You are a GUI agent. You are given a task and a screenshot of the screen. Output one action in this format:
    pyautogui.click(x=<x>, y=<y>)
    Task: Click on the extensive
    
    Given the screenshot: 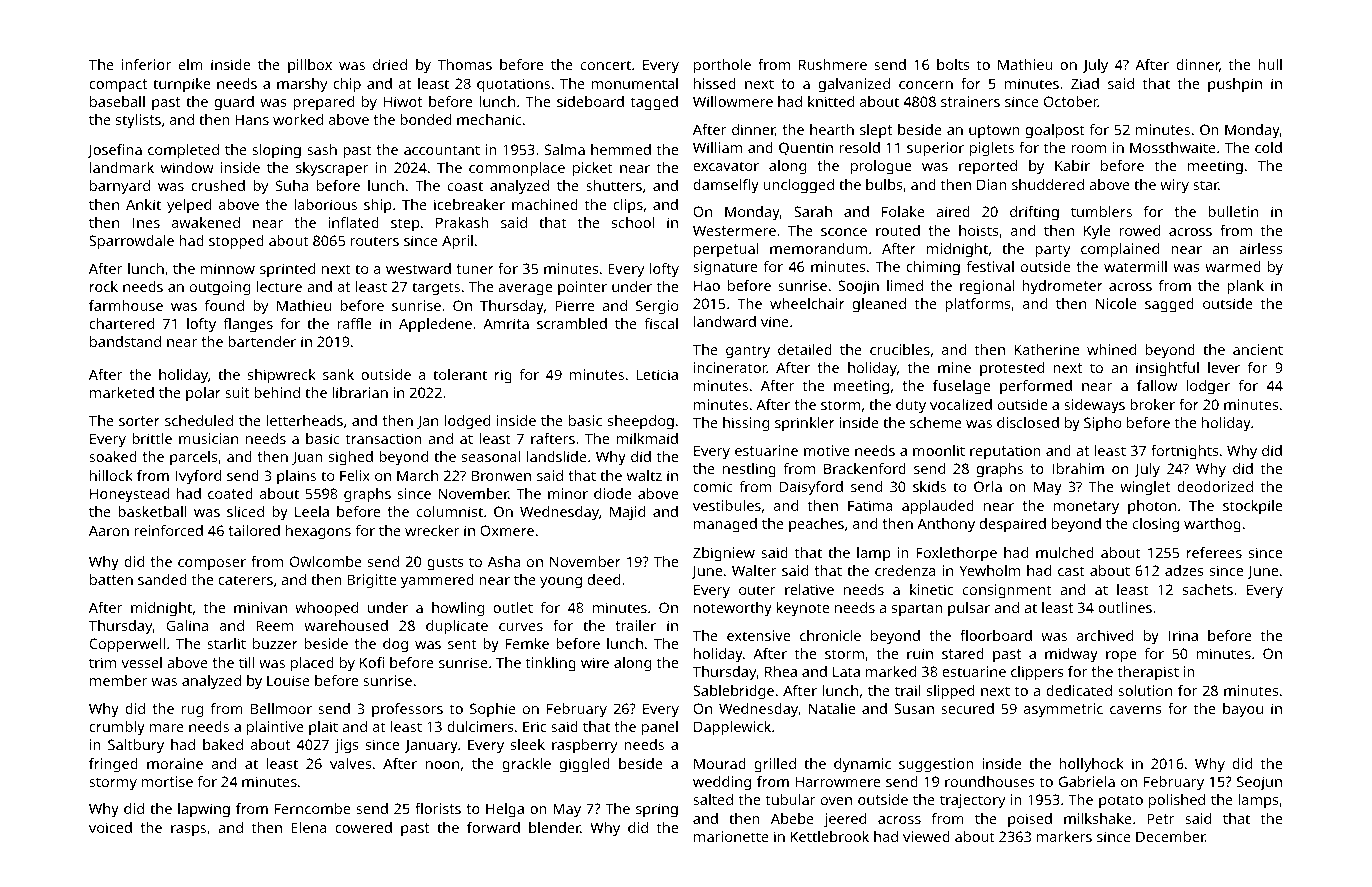 What is the action you would take?
    pyautogui.click(x=758, y=635)
